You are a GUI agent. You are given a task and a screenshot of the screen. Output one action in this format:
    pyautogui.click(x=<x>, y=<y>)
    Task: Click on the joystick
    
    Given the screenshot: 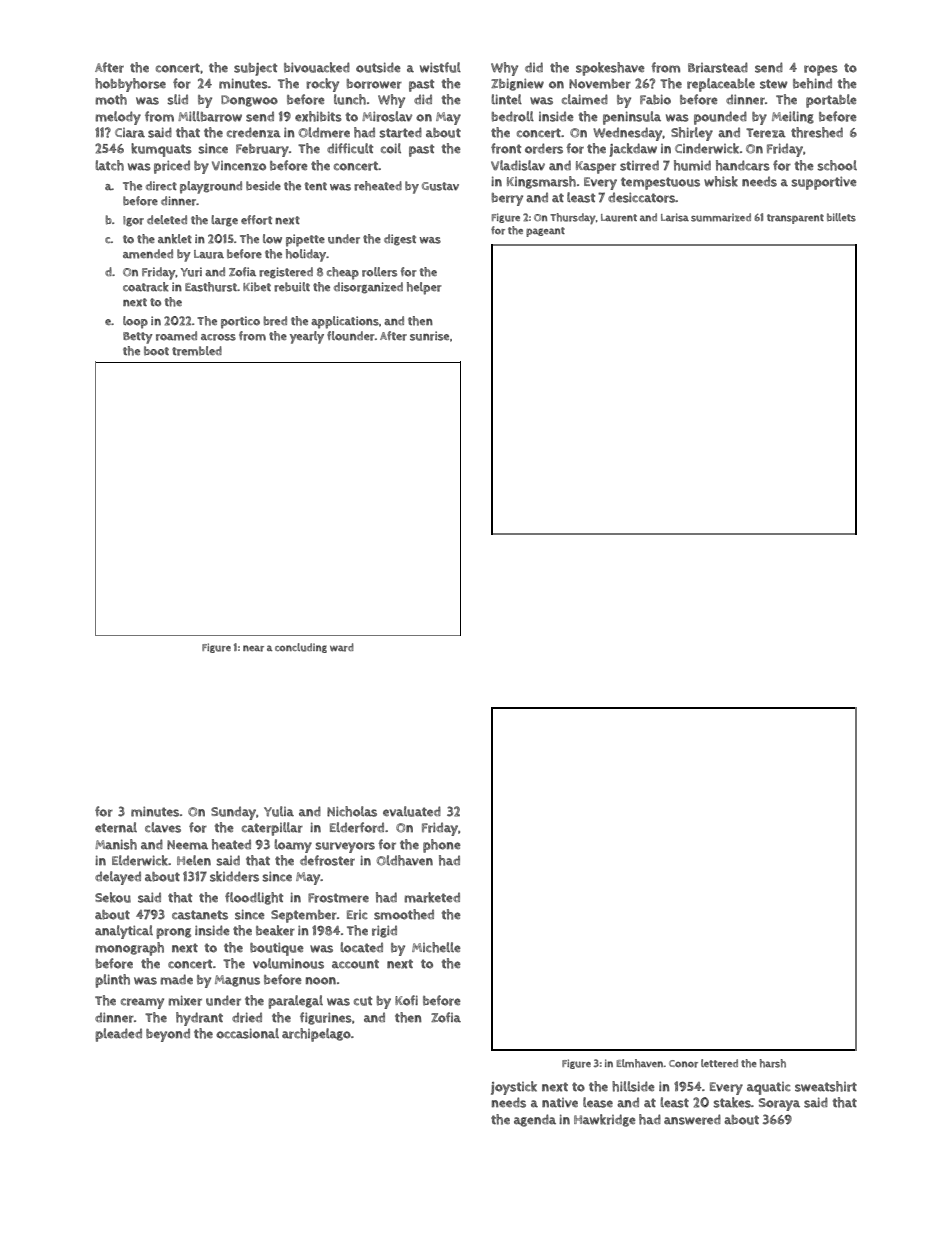 What is the action you would take?
    pyautogui.click(x=514, y=1088)
